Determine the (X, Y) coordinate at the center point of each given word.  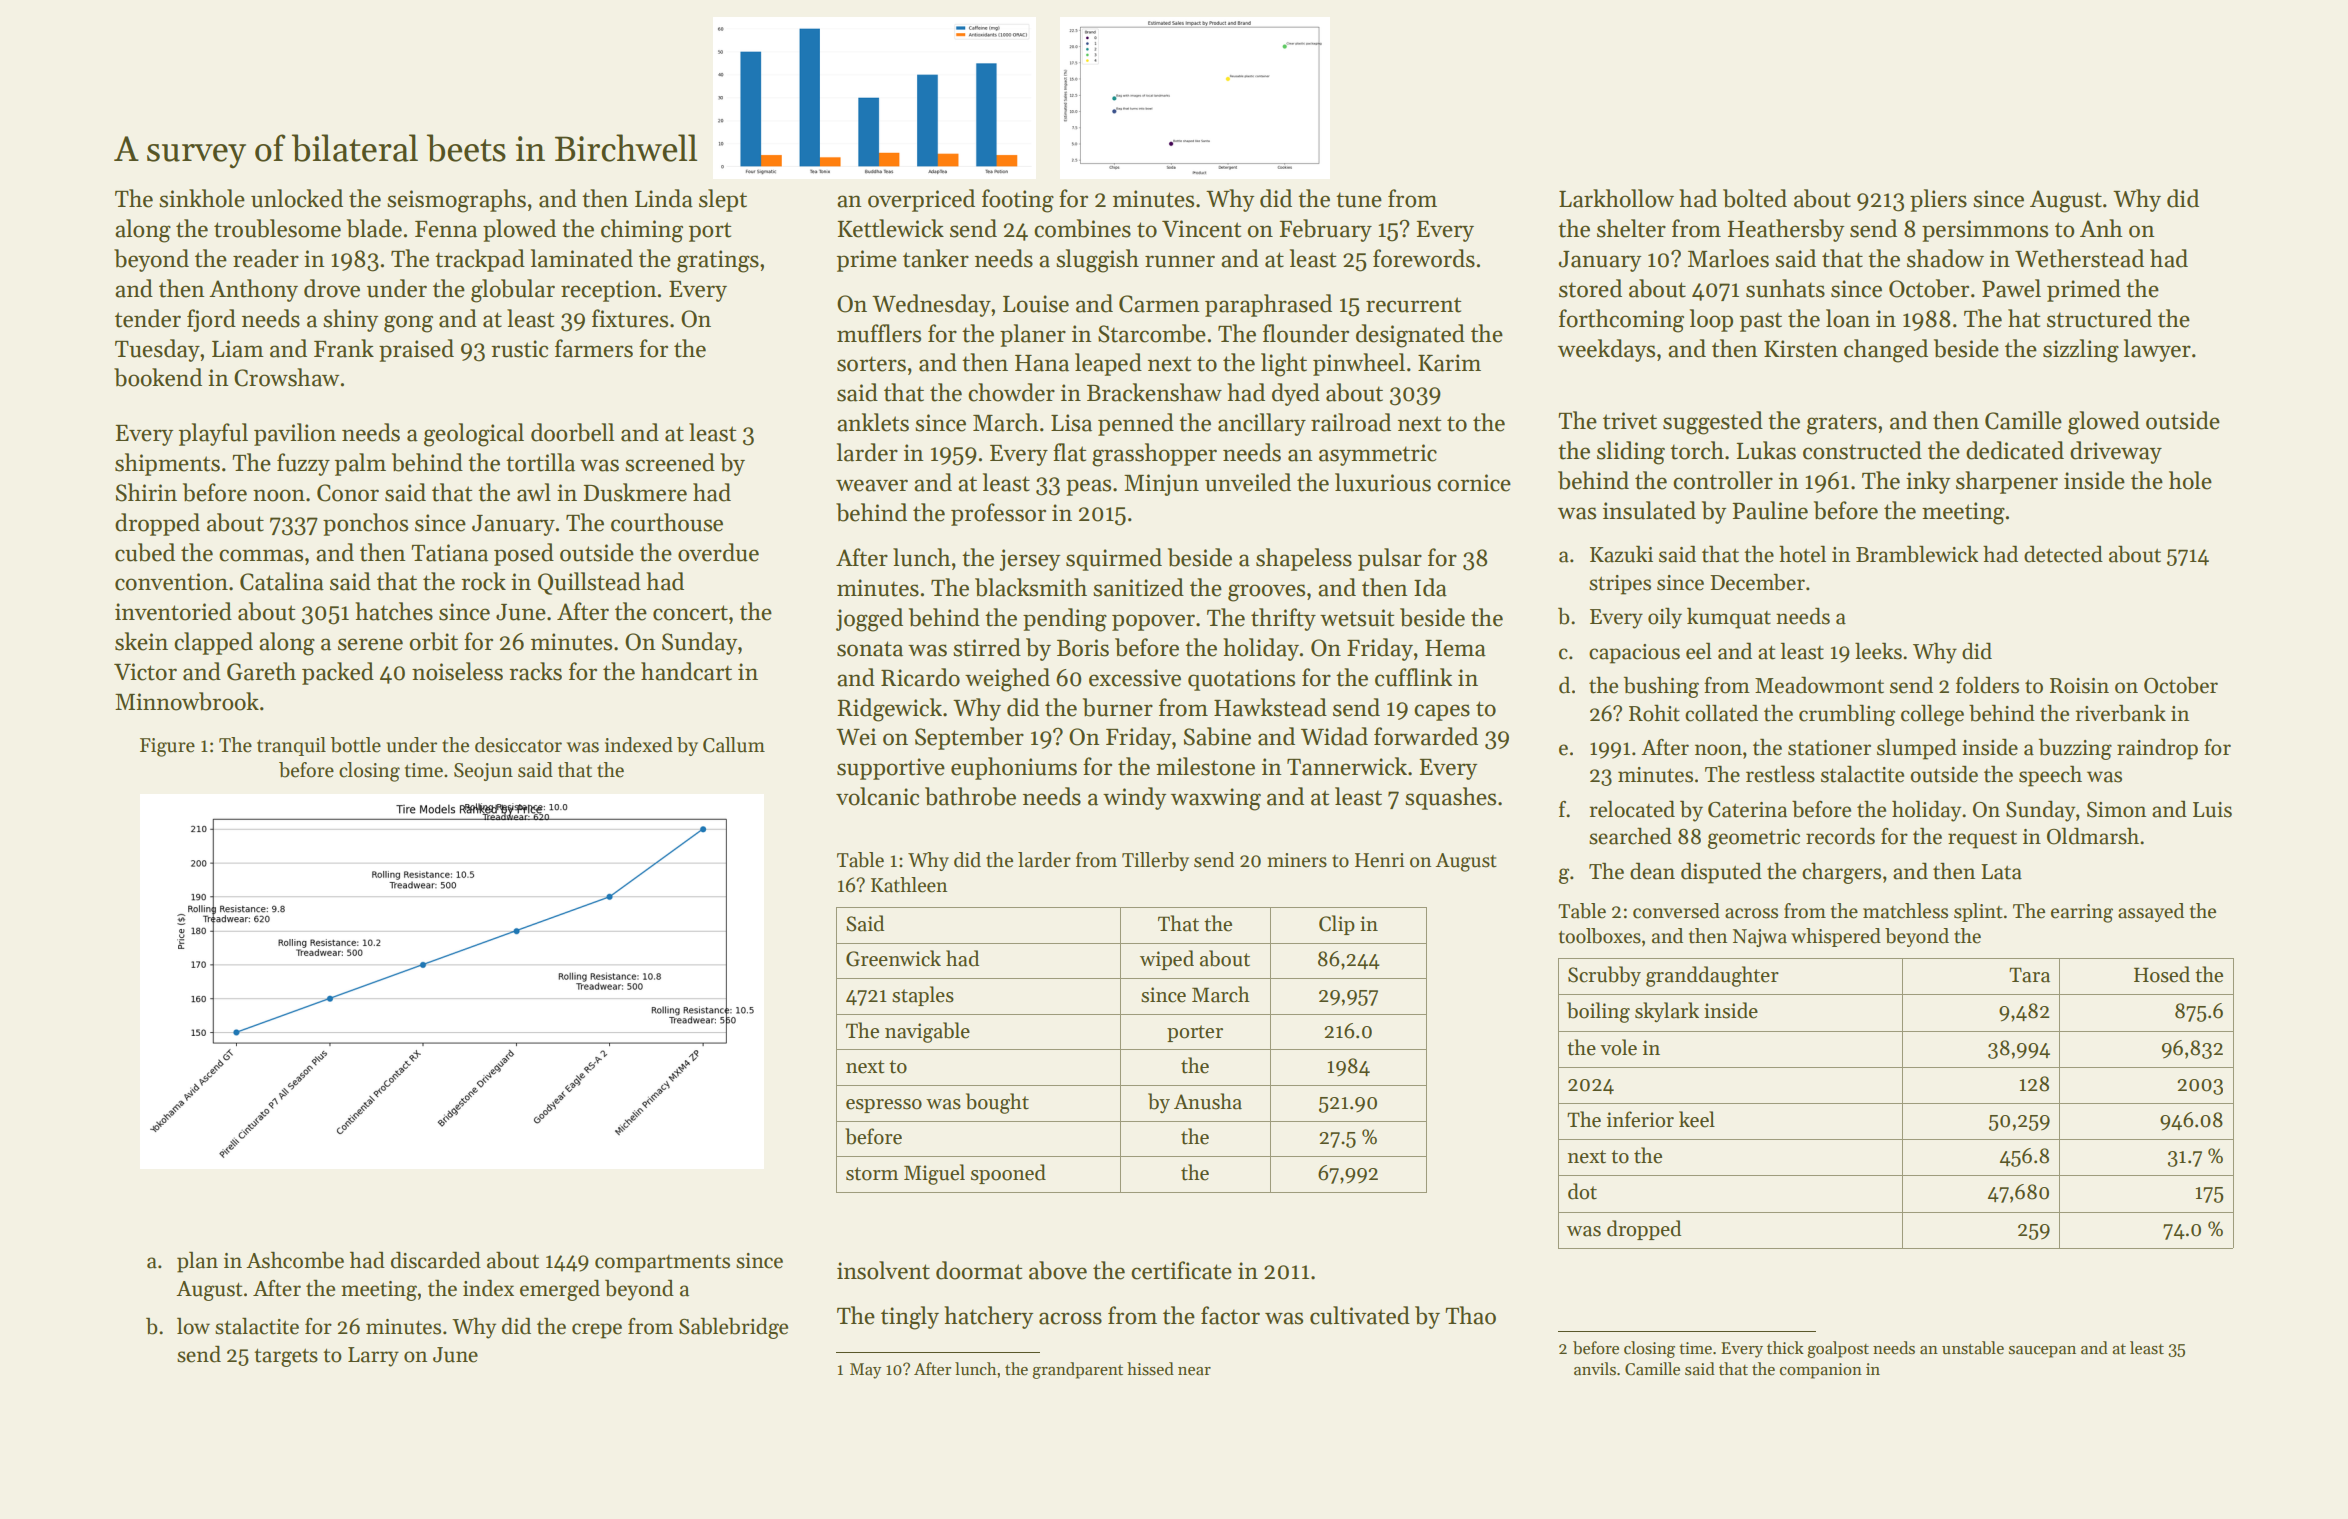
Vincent (1201, 229)
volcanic (877, 796)
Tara (2029, 975)
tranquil (291, 746)
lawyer (2157, 350)
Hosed (2162, 974)
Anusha (1208, 1101)
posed (524, 554)
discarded (436, 1260)
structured (2099, 318)
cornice (1474, 483)
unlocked (297, 198)
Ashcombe (295, 1260)
